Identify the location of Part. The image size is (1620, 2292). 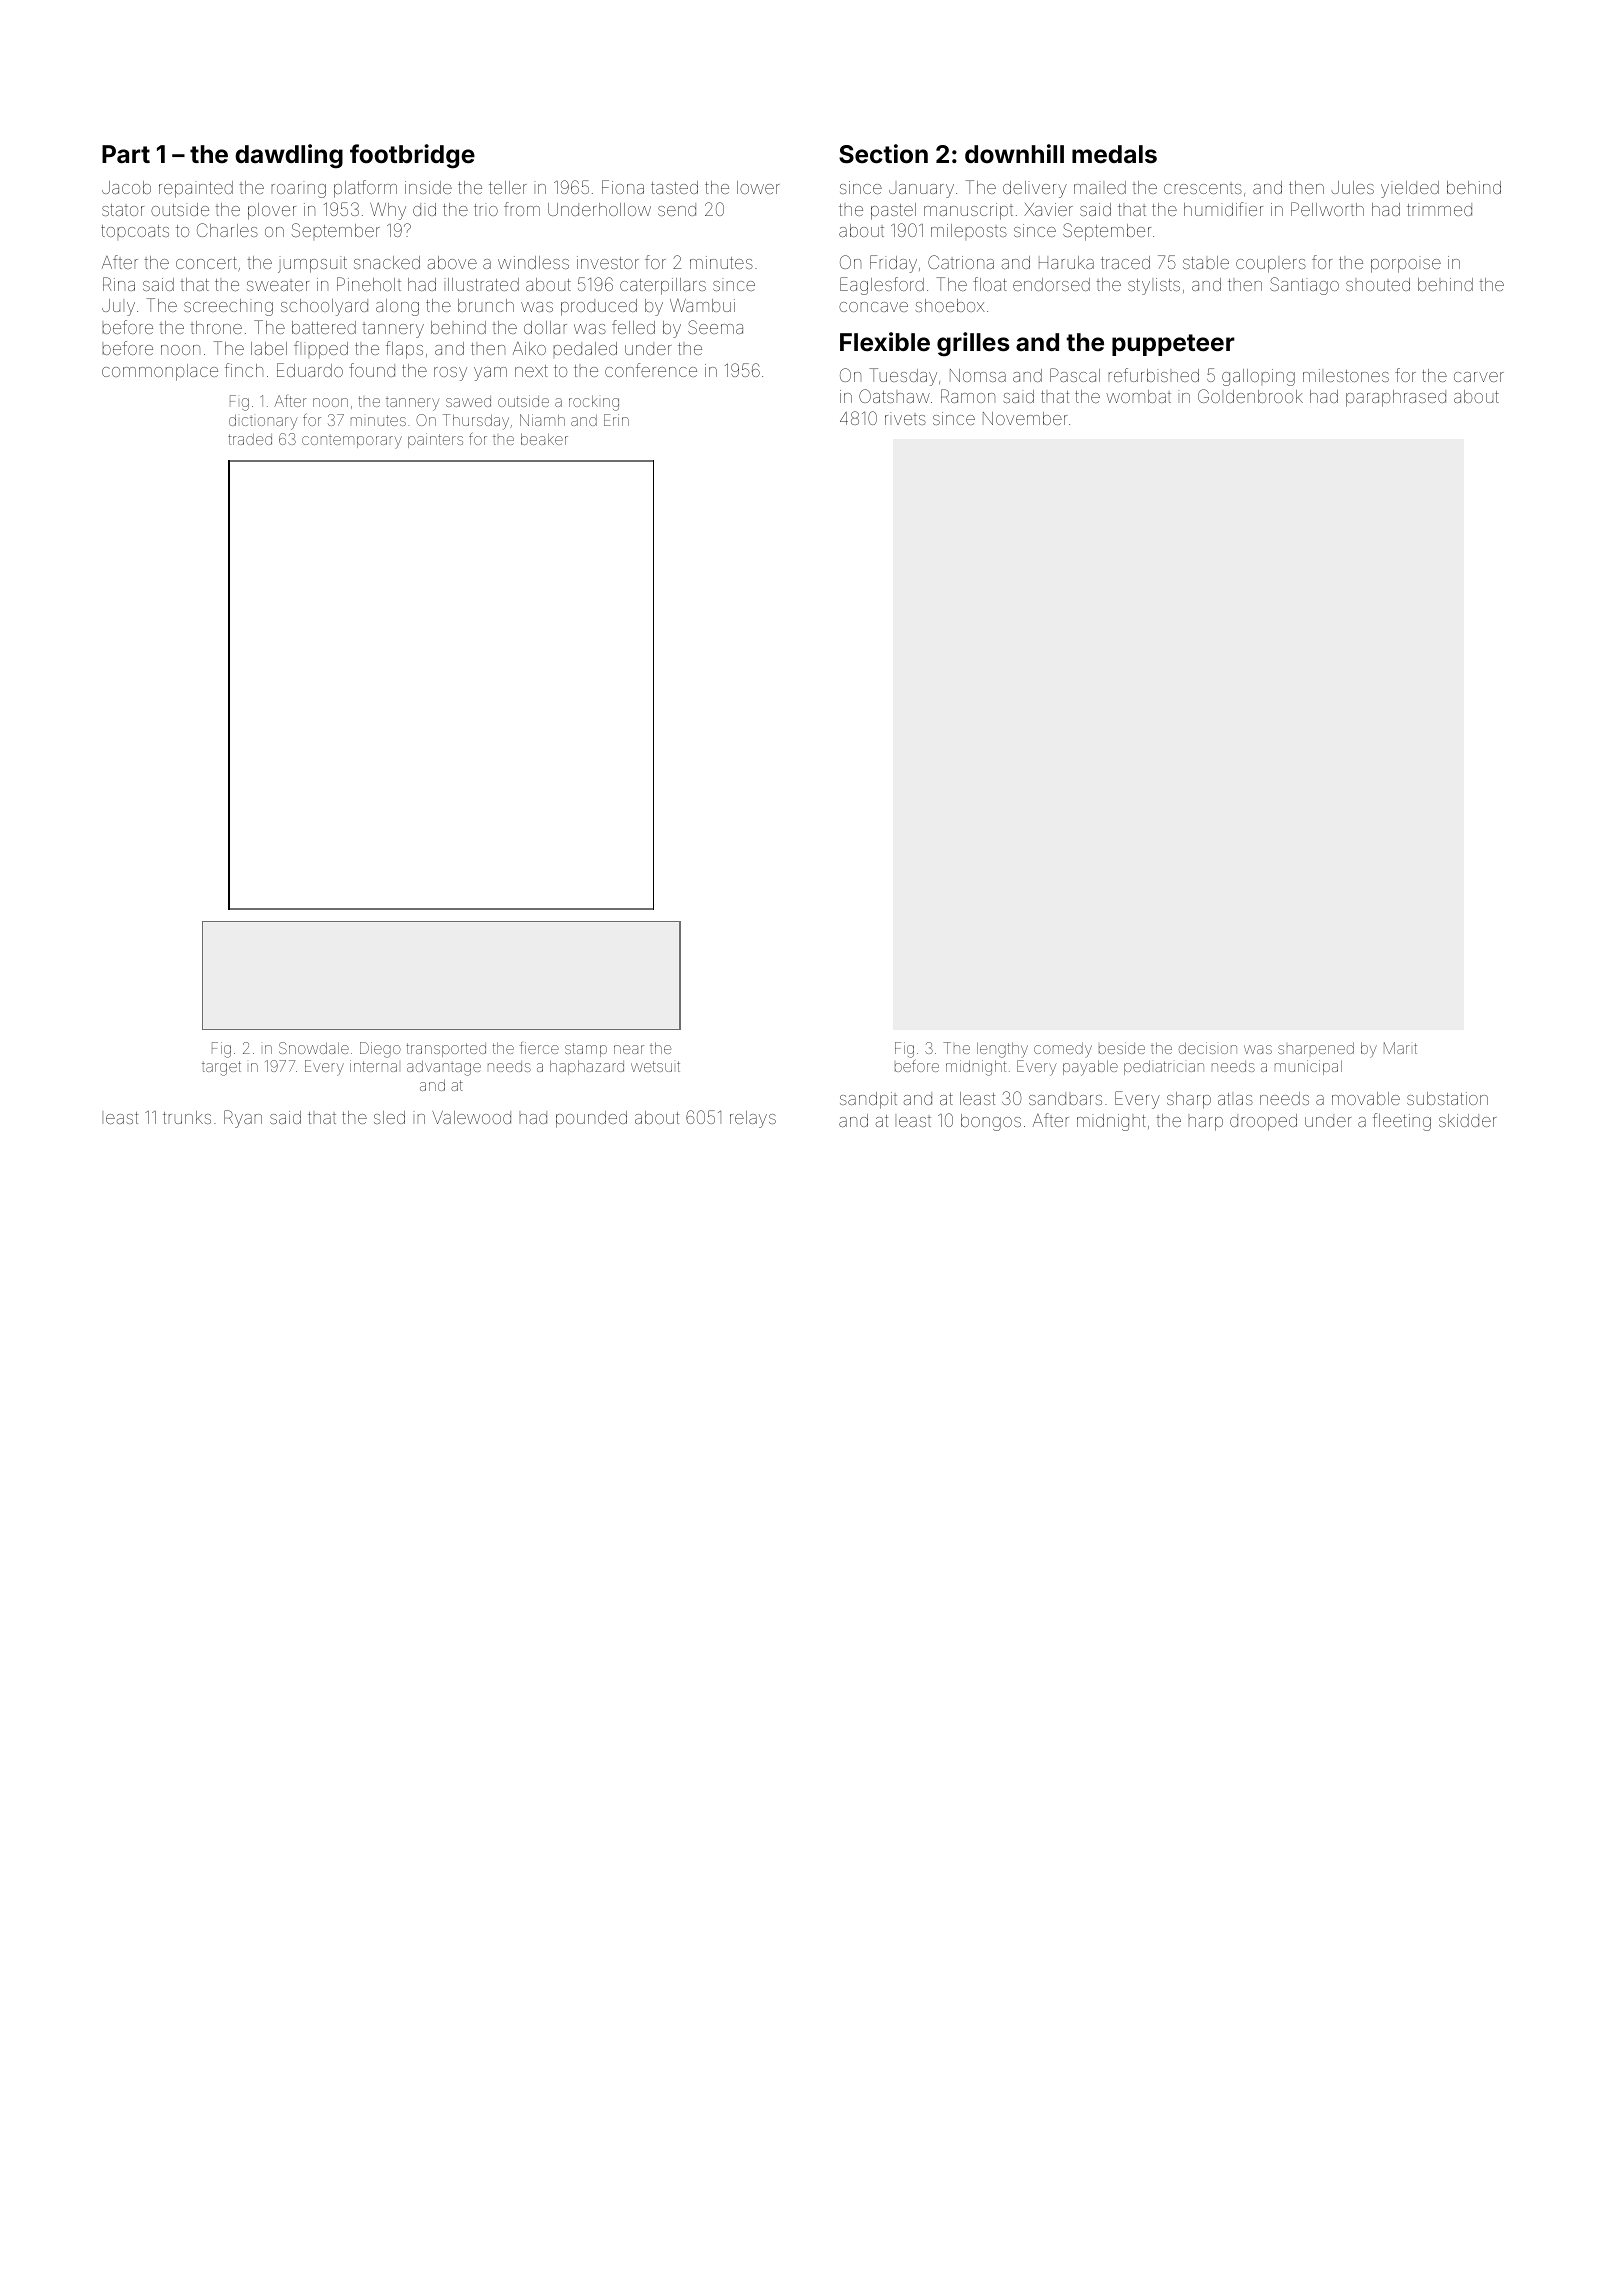
(126, 154).
